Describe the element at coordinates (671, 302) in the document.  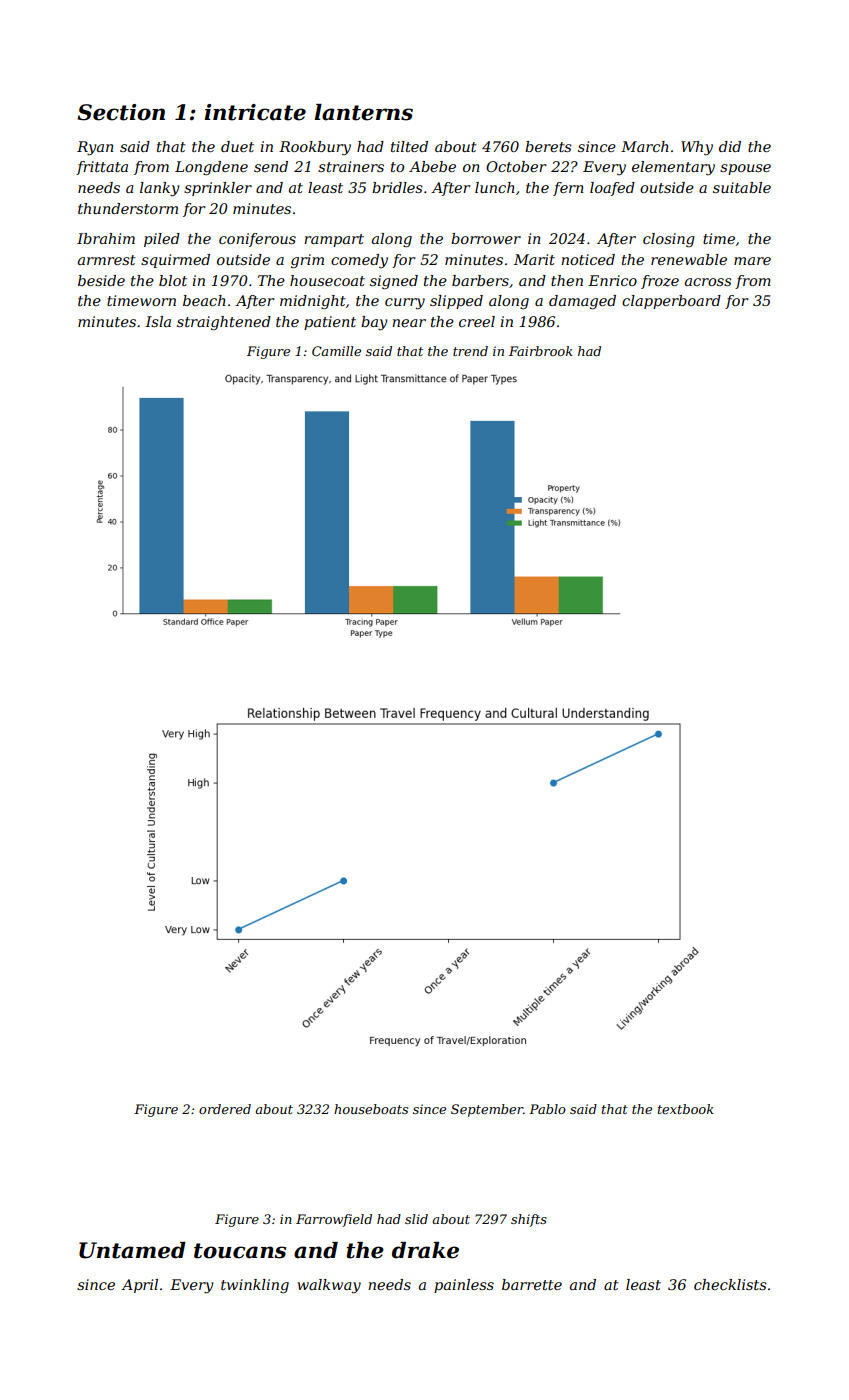
I see `clapperboard` at that location.
